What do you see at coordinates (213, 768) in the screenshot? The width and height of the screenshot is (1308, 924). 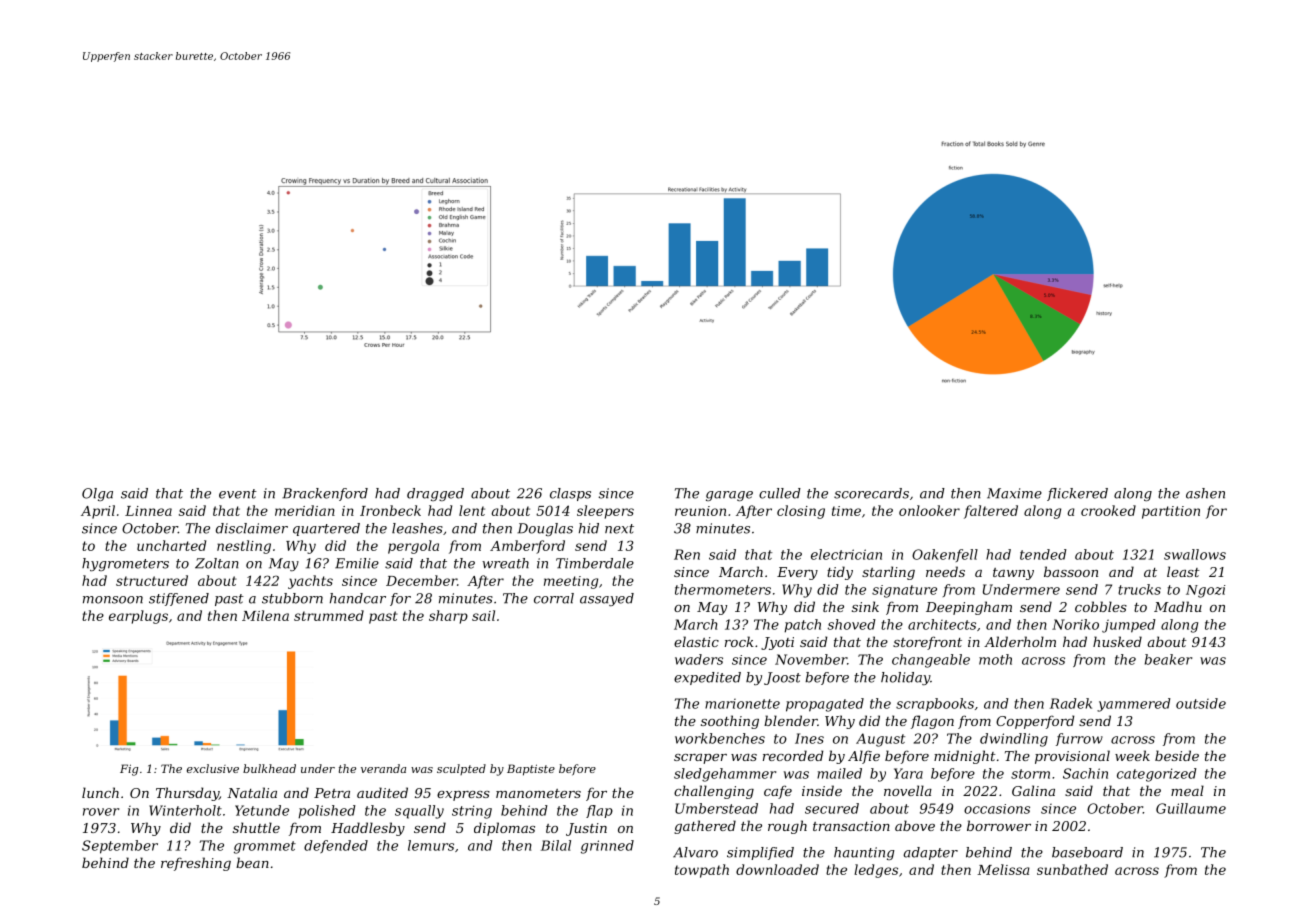 I see `exclusive` at bounding box center [213, 768].
